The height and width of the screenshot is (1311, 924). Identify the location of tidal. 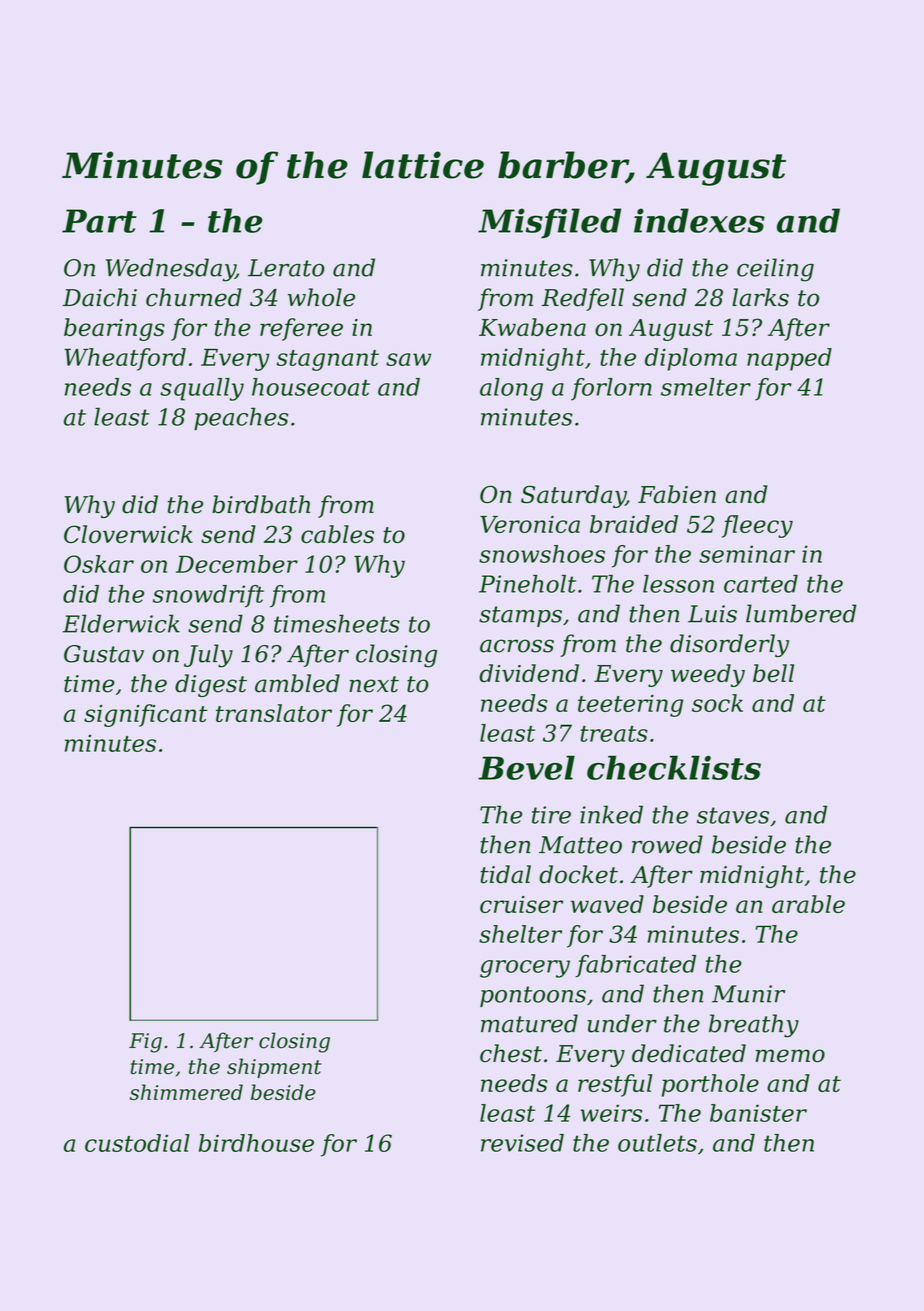
(505, 874).
